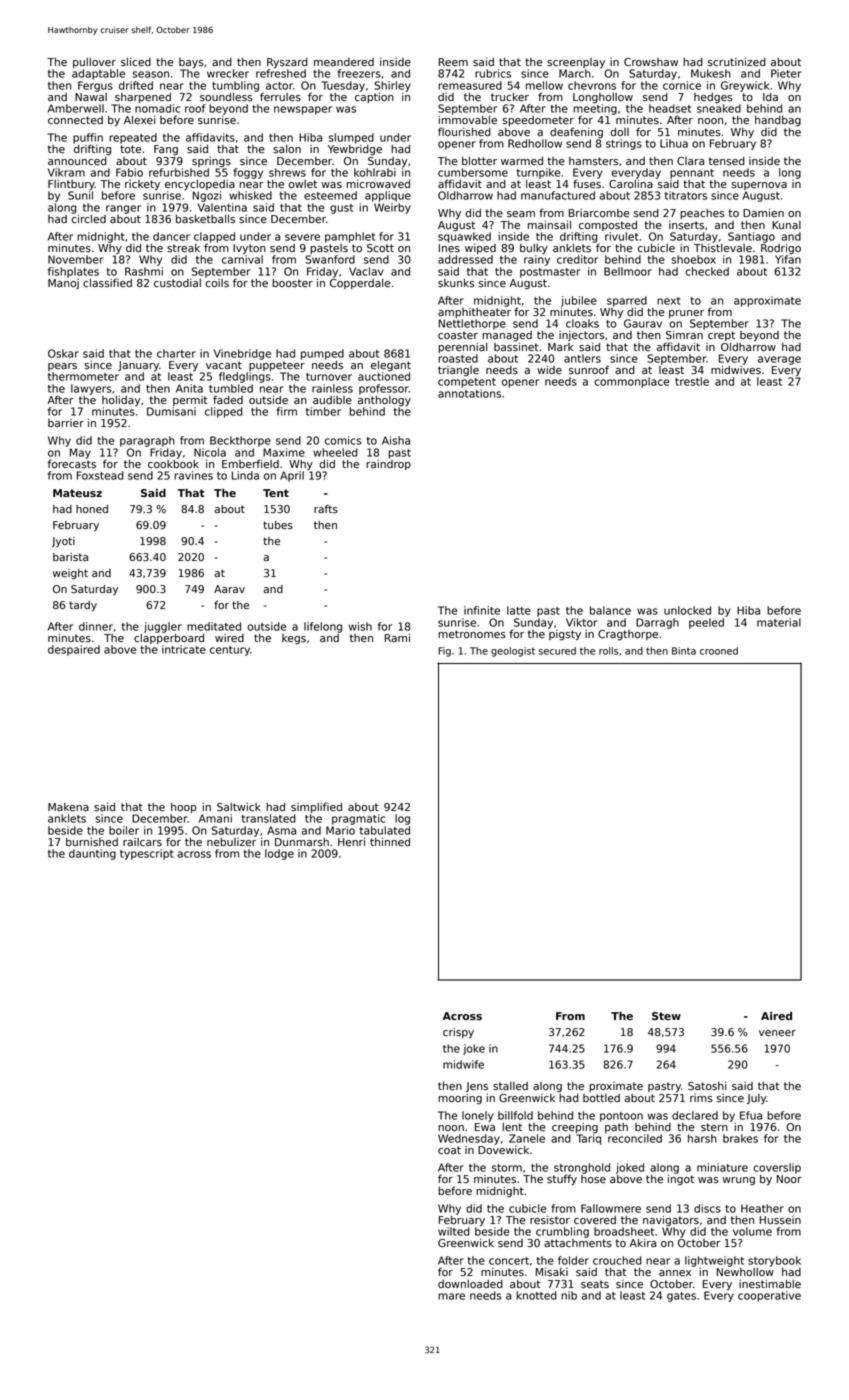 Image resolution: width=849 pixels, height=1400 pixels. What do you see at coordinates (453, 62) in the screenshot?
I see `Reem` at bounding box center [453, 62].
